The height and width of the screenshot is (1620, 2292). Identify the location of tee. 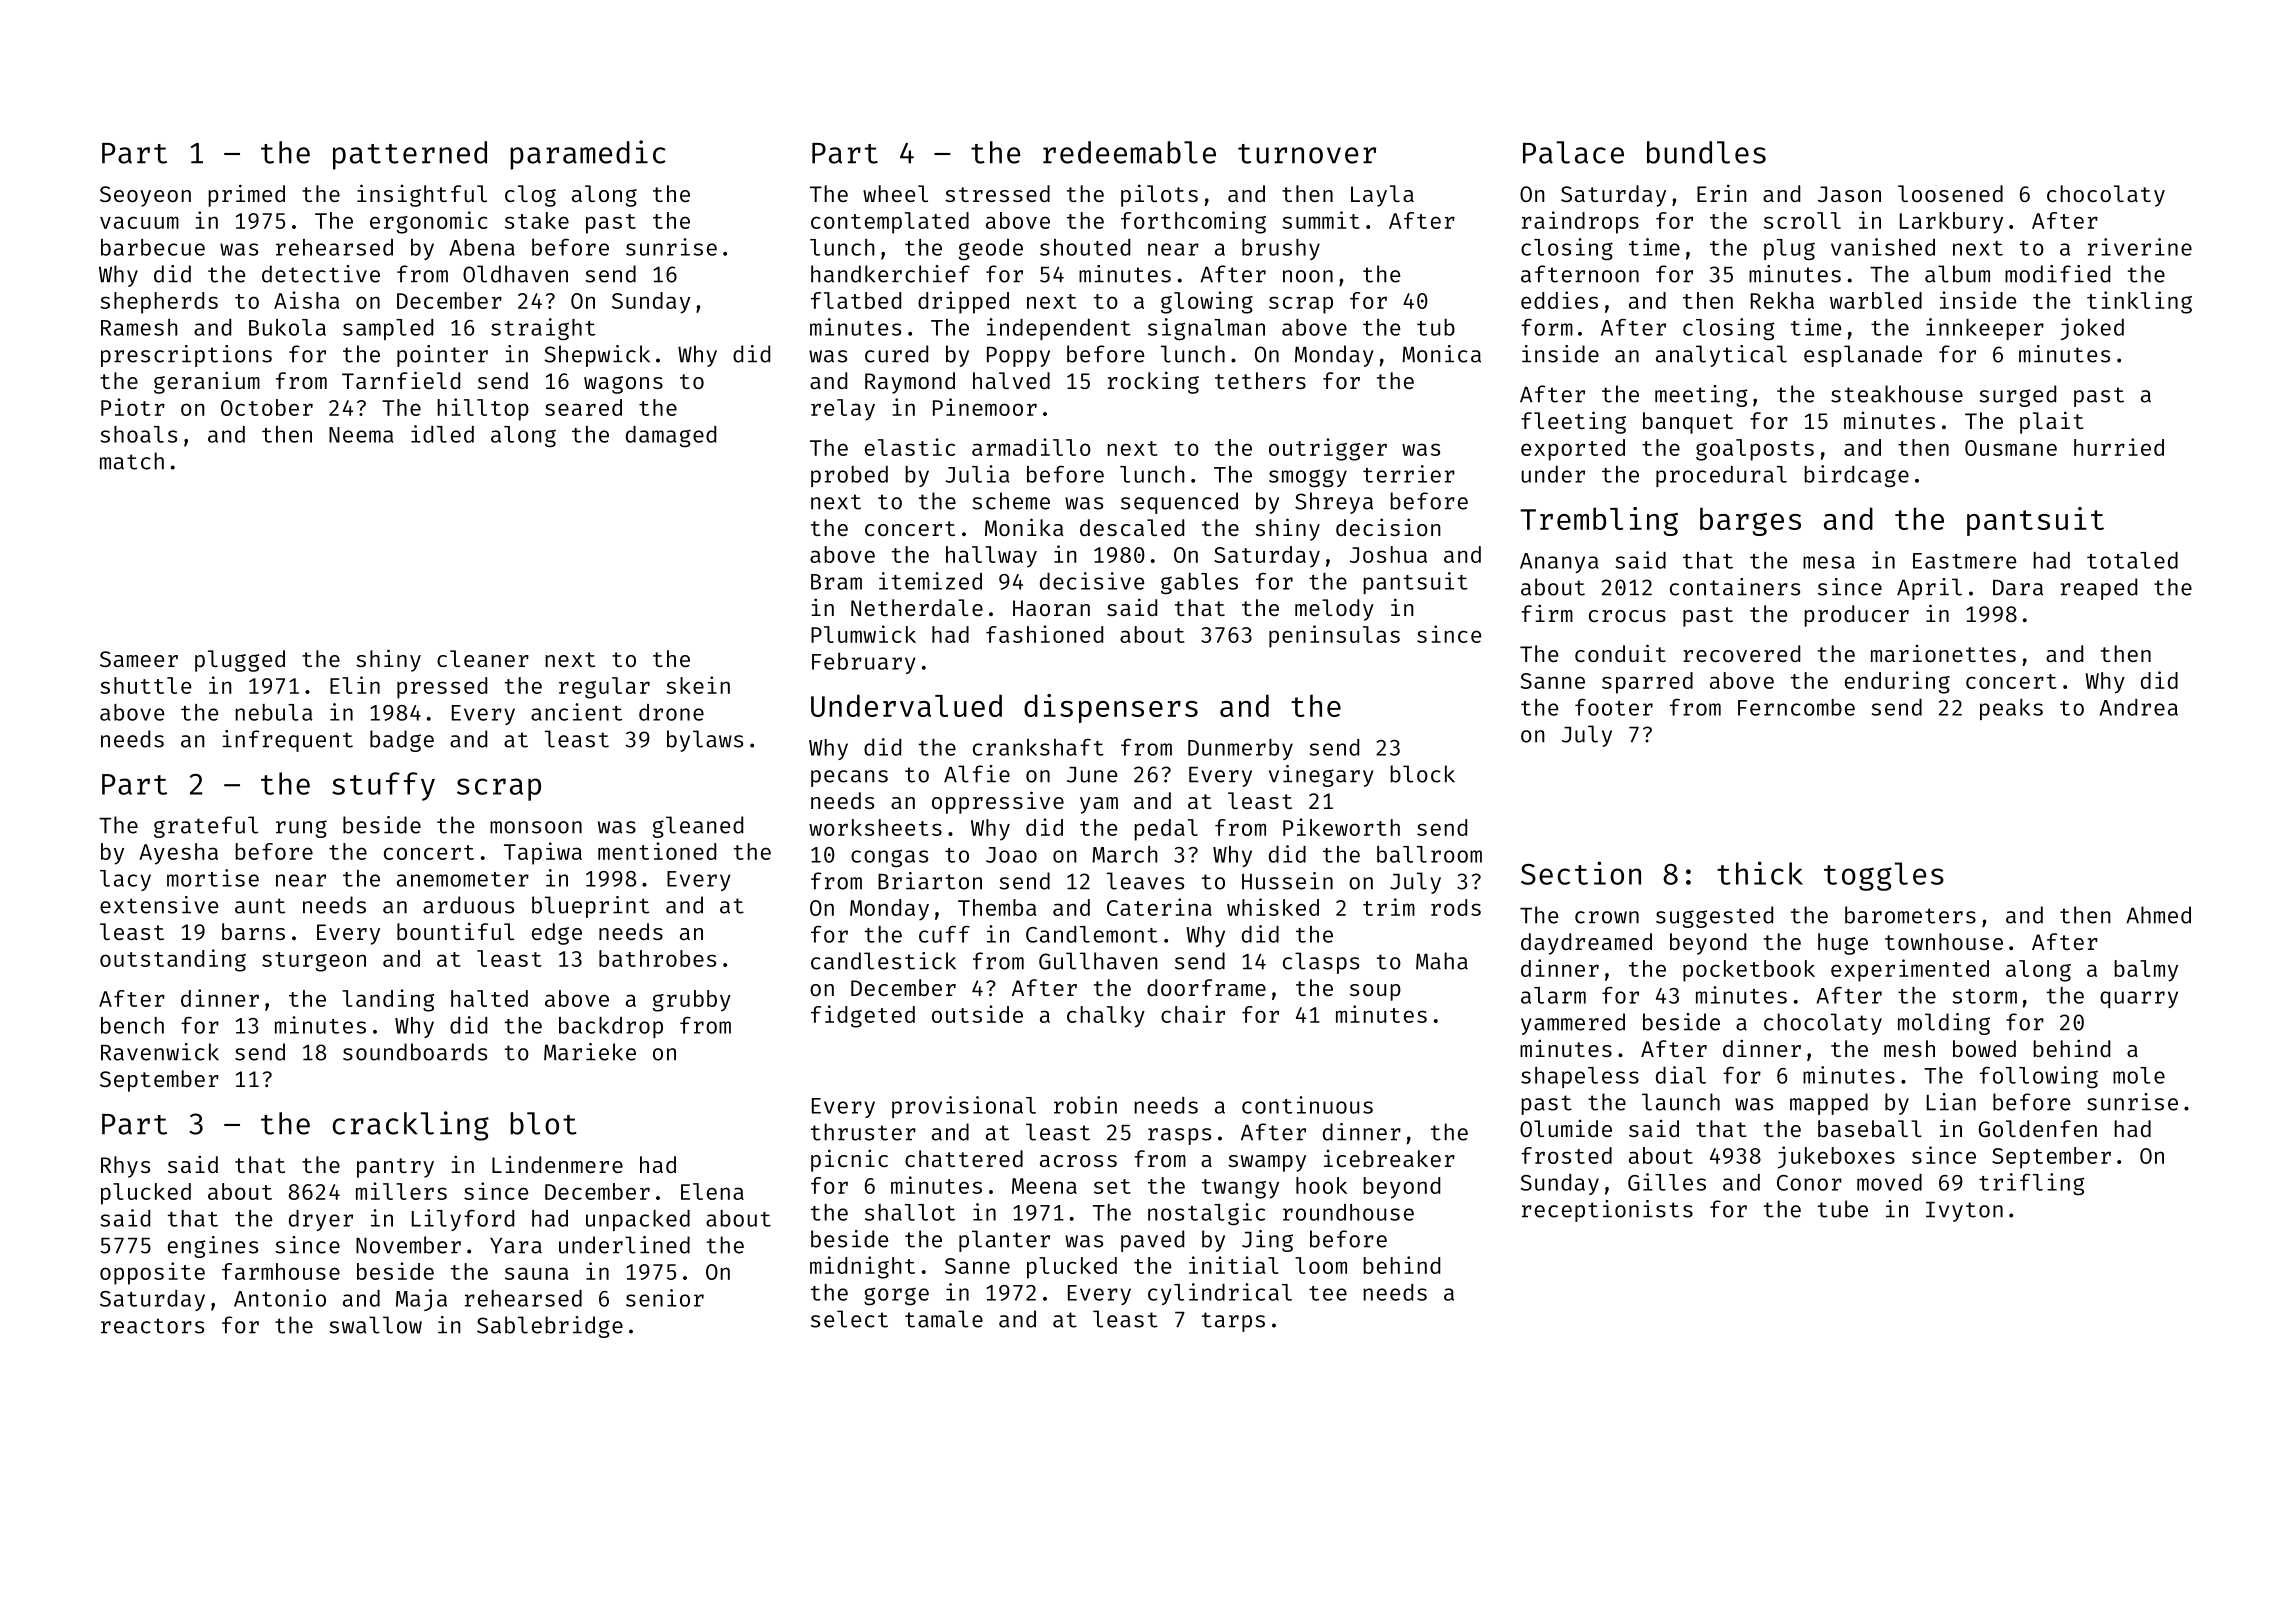
(1328, 1293).
